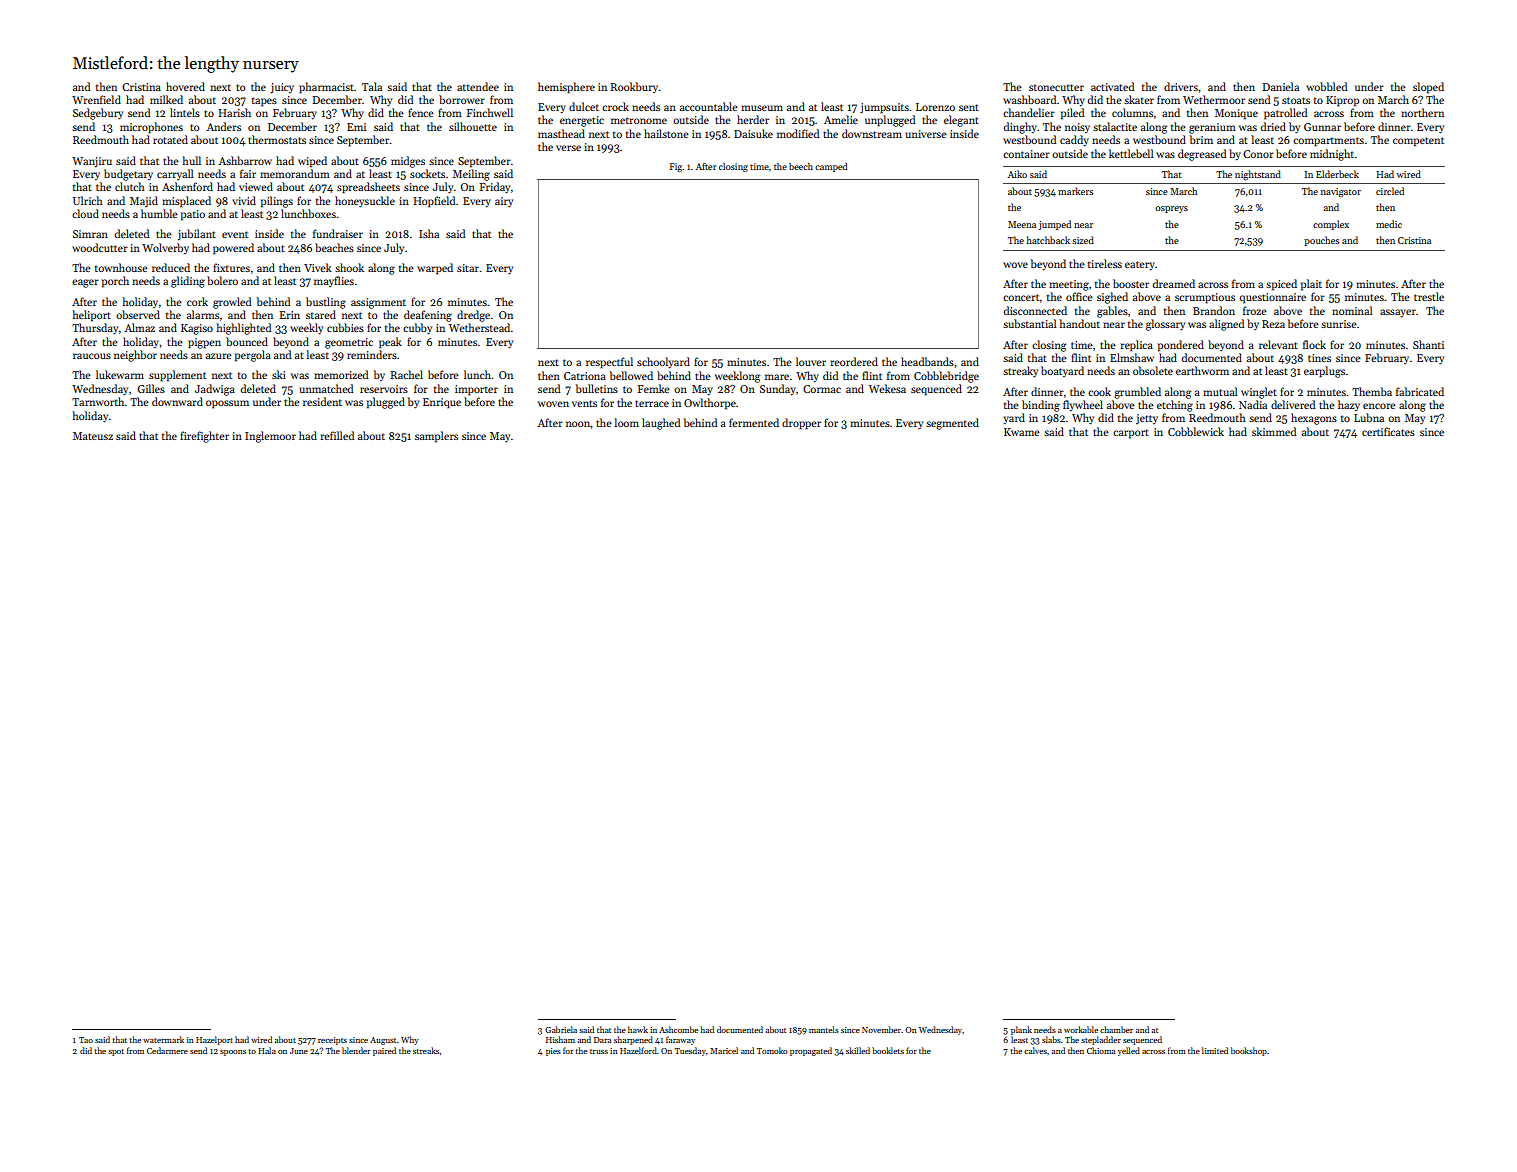 This image has height=1172, width=1517. Describe the element at coordinates (831, 167) in the image. I see `camped` at that location.
